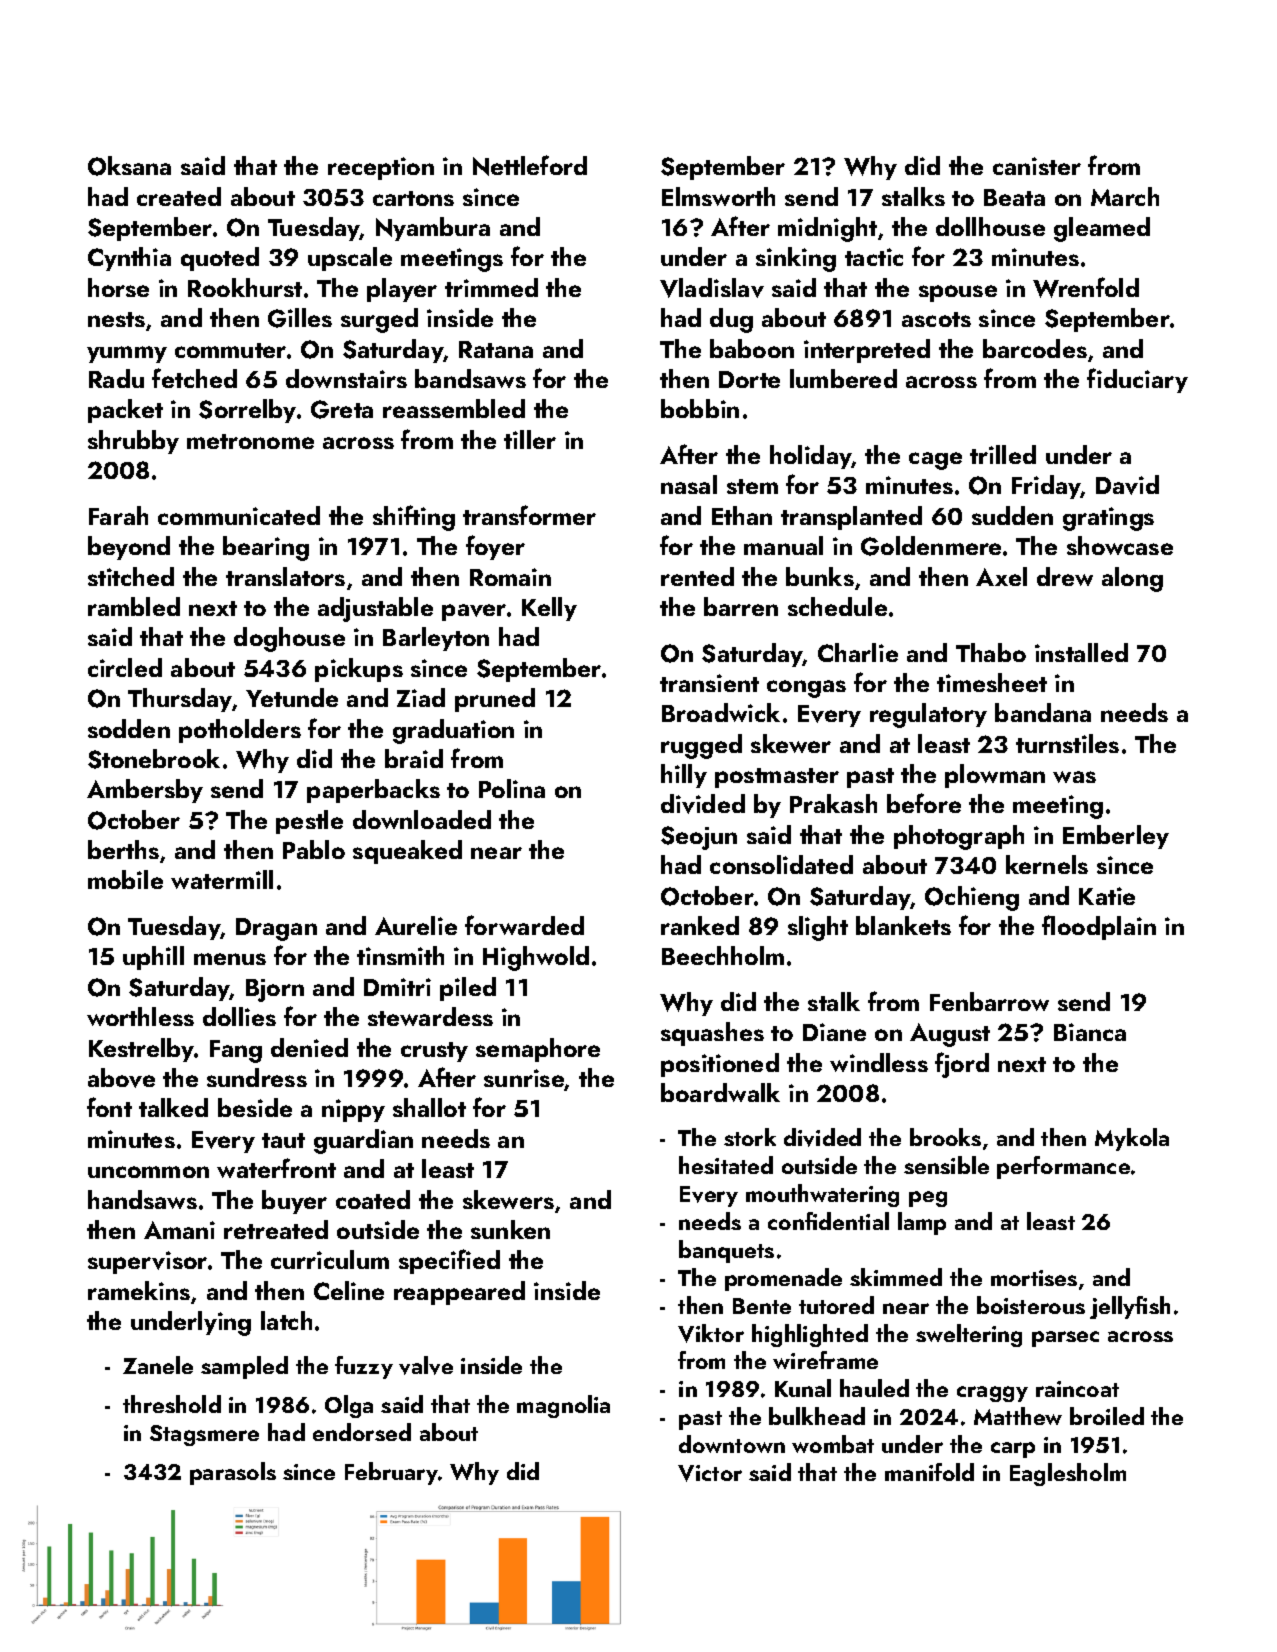 The image size is (1277, 1652). I want to click on sunrise, so click(524, 1079).
